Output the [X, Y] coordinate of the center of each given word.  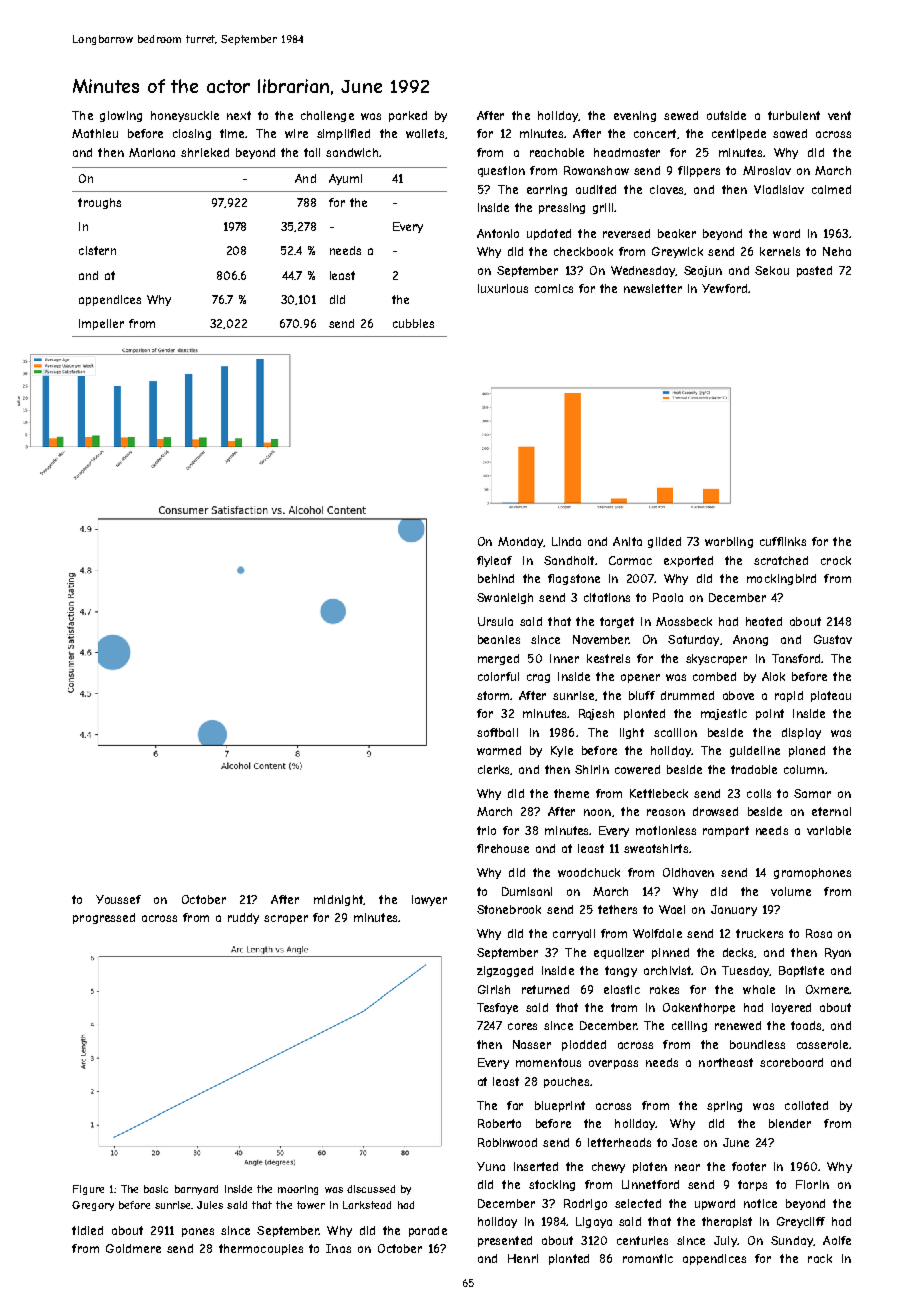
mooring [298, 1190]
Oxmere [827, 989]
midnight [339, 900]
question [501, 171]
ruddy [243, 918]
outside [726, 115]
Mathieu [95, 133]
